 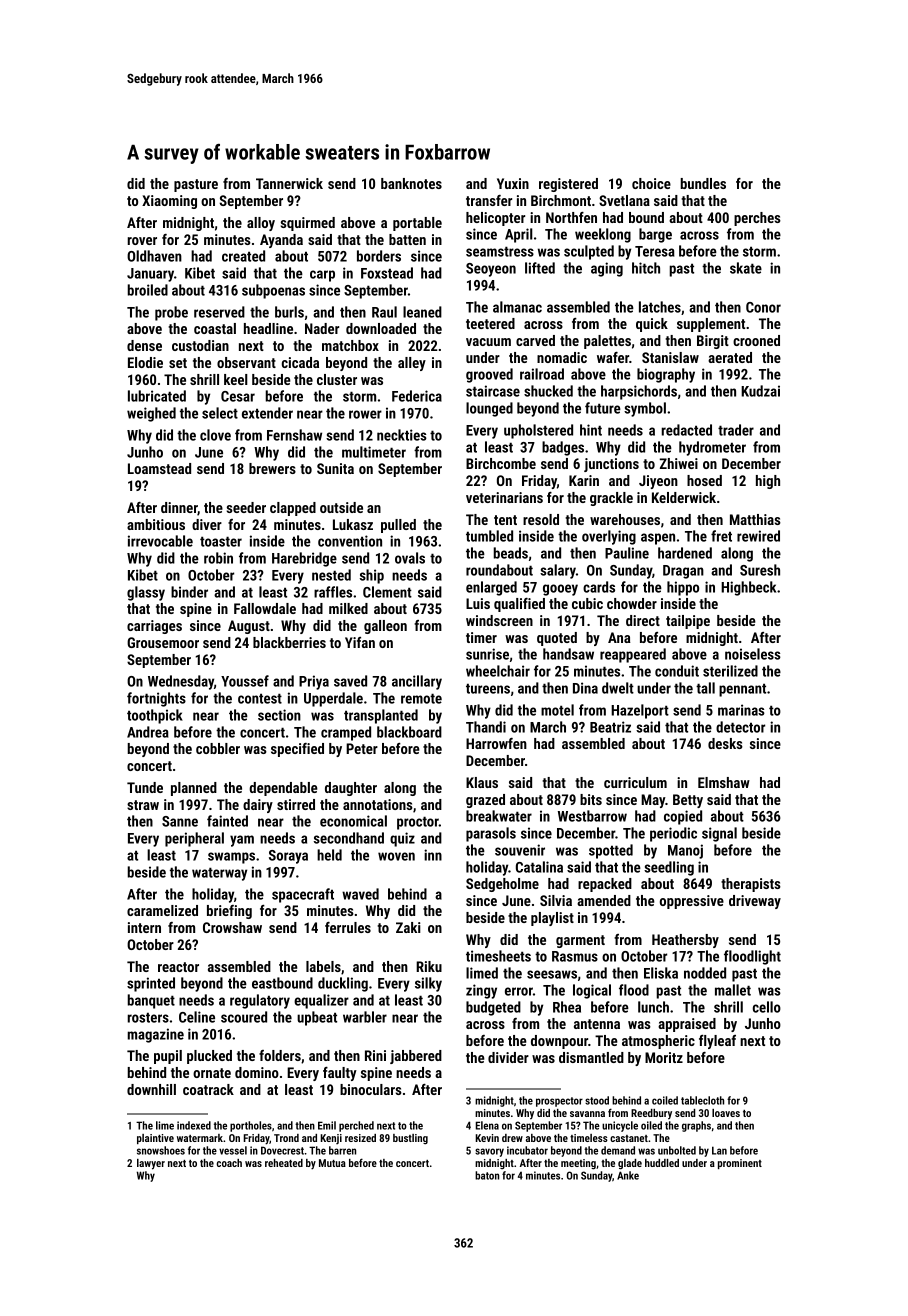 I want to click on Birchmont, so click(x=561, y=200).
